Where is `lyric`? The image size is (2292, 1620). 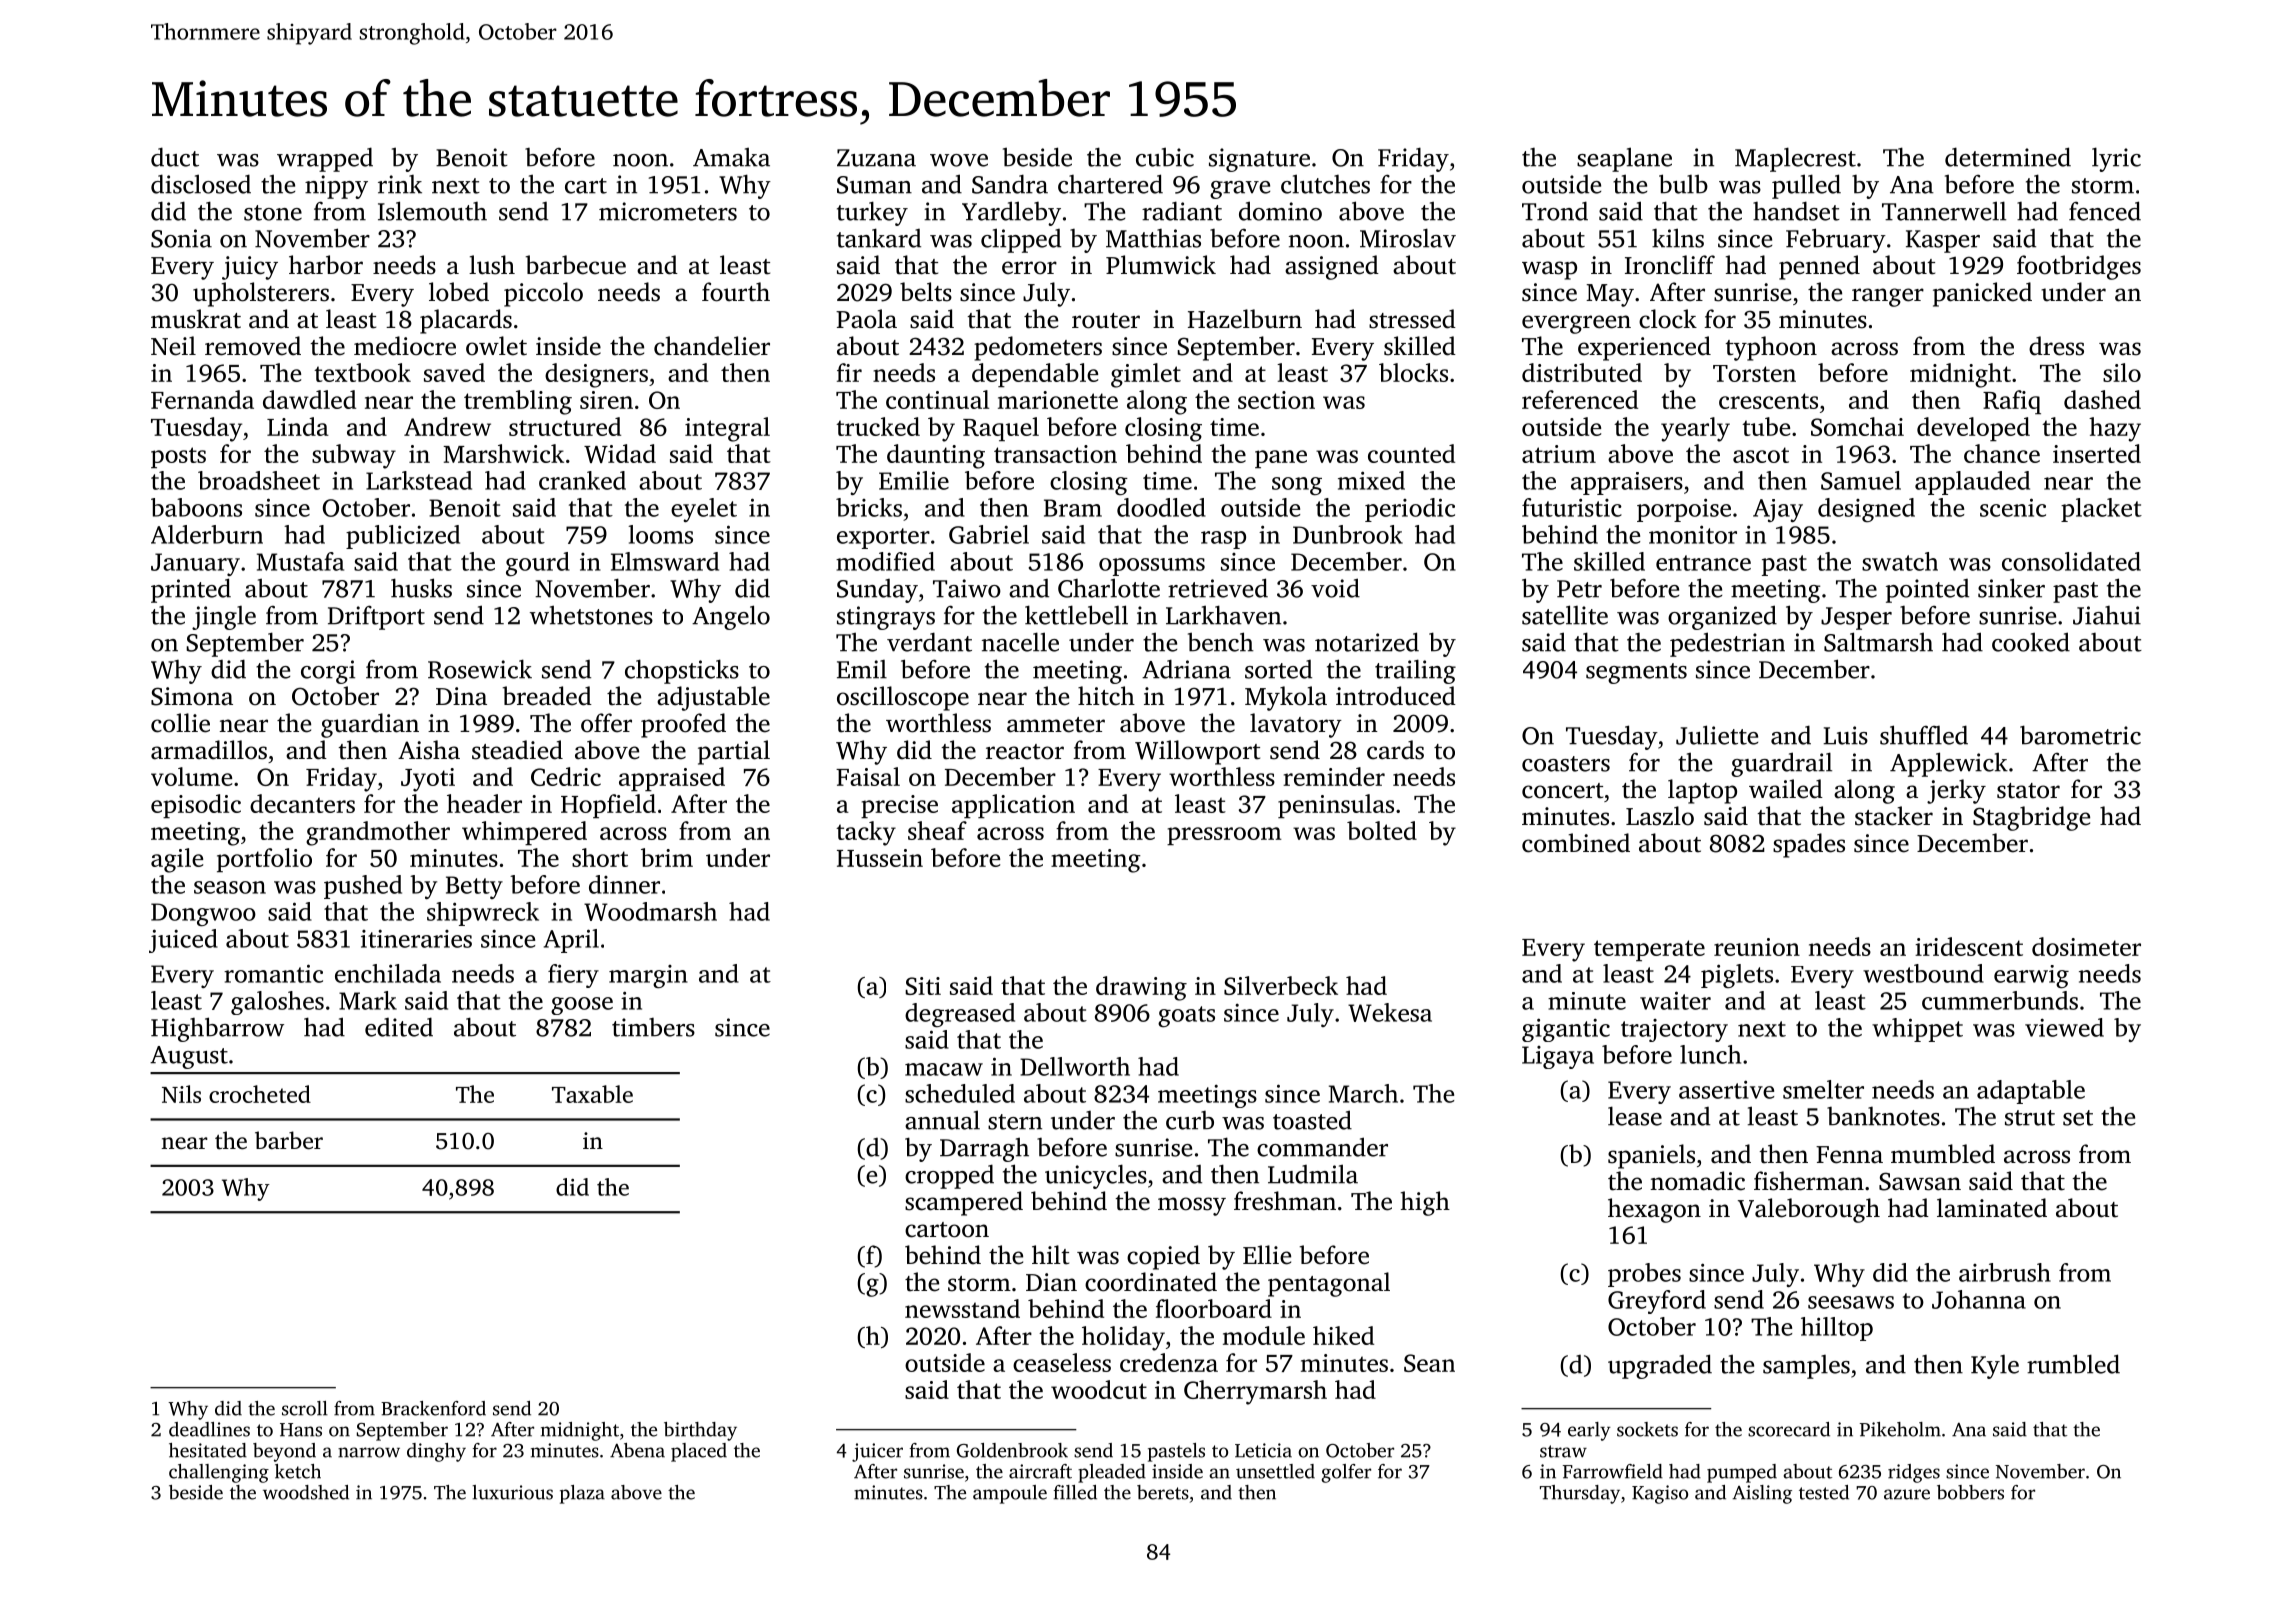 lyric is located at coordinates (2116, 159).
